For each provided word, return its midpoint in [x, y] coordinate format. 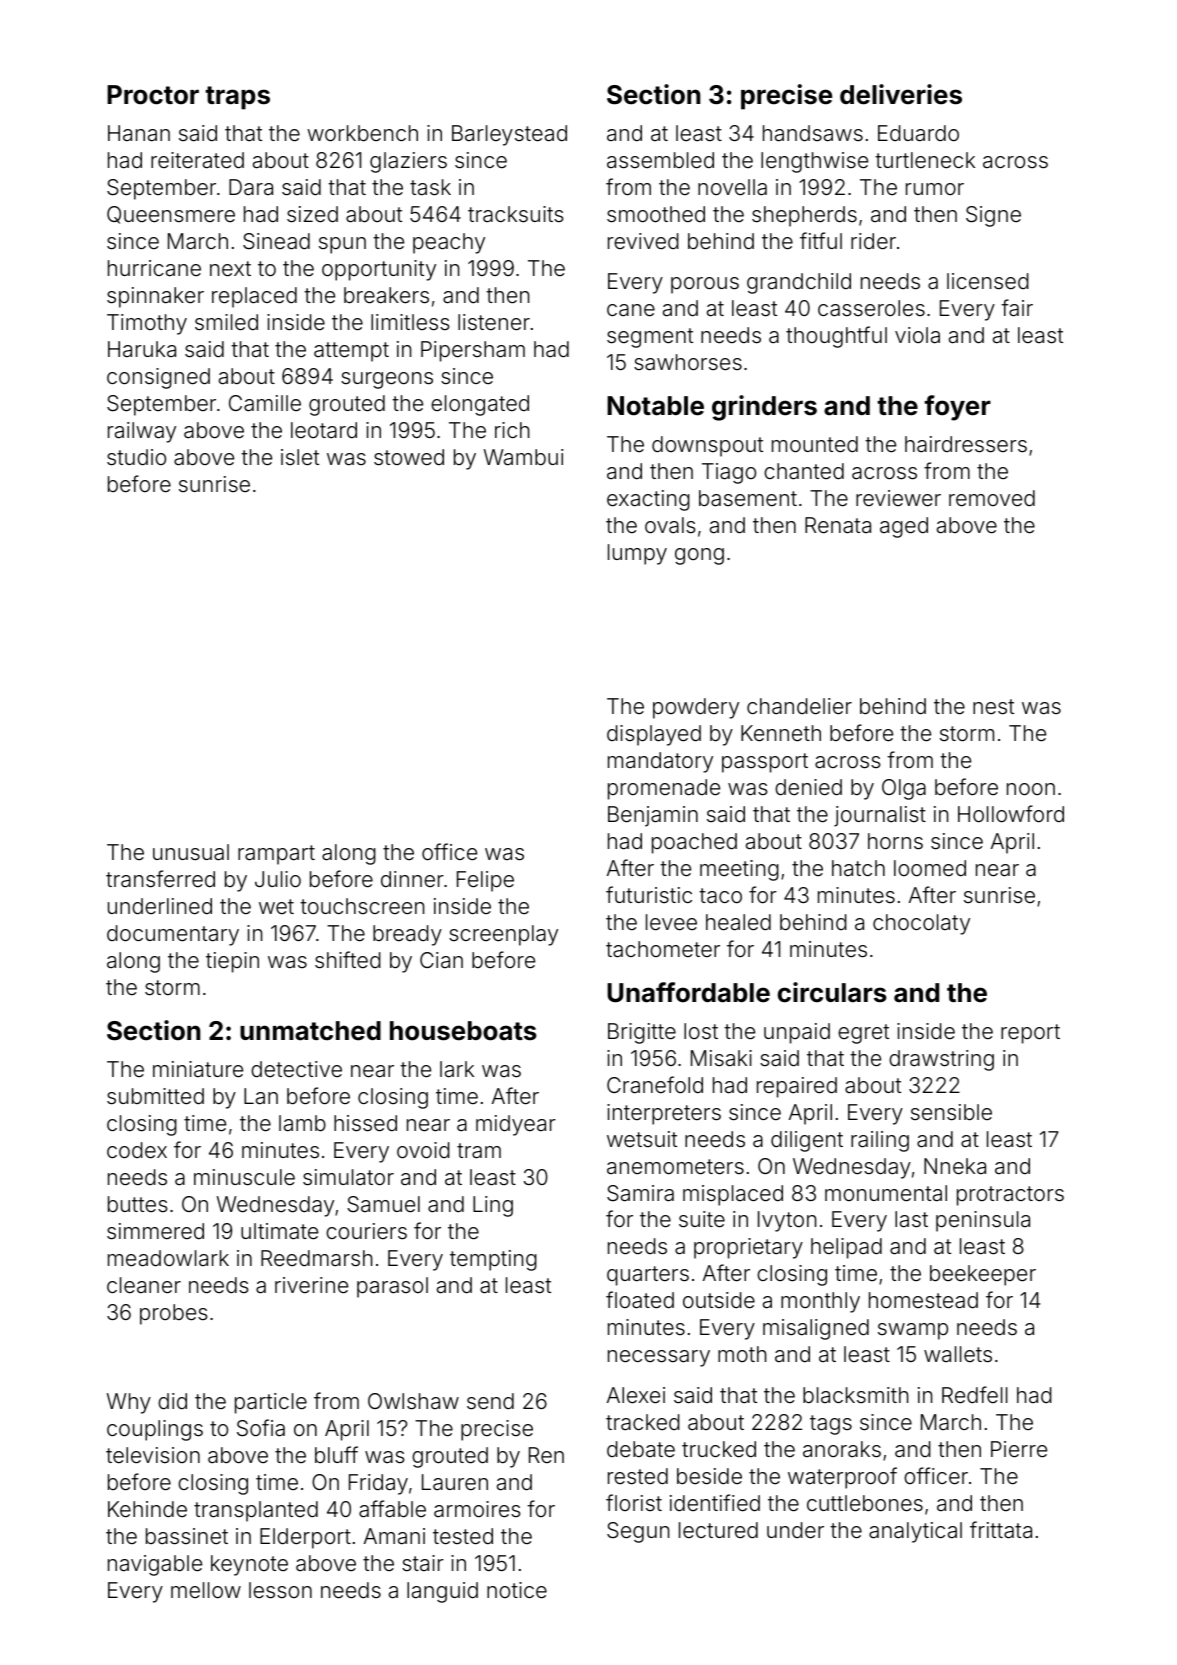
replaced [254, 297]
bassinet [187, 1536]
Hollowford [1011, 814]
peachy [449, 243]
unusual [191, 852]
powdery [696, 708]
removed [992, 498]
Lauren [455, 1482]
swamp [913, 1331]
